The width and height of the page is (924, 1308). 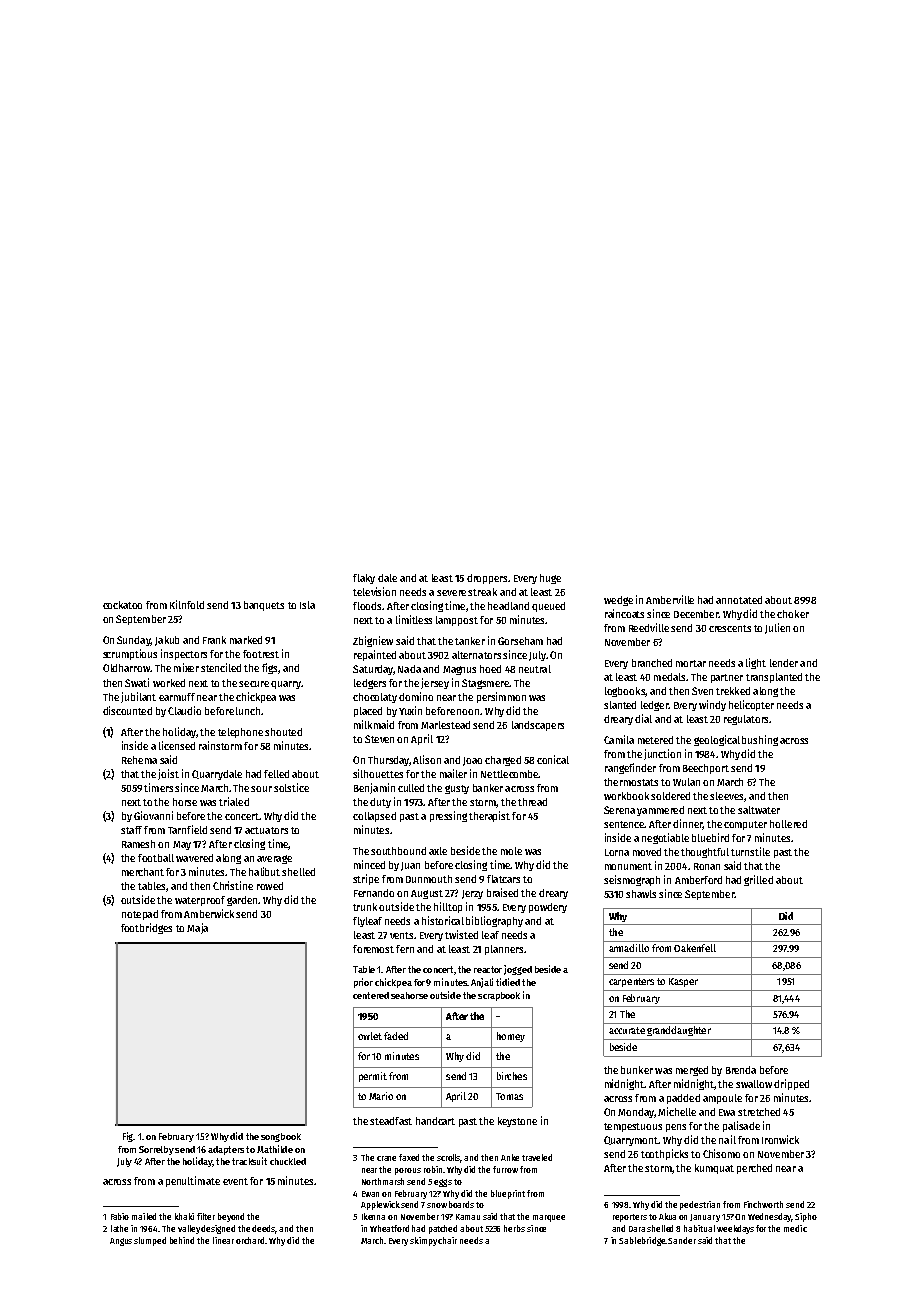 I want to click on Stagsmere, so click(x=485, y=684).
